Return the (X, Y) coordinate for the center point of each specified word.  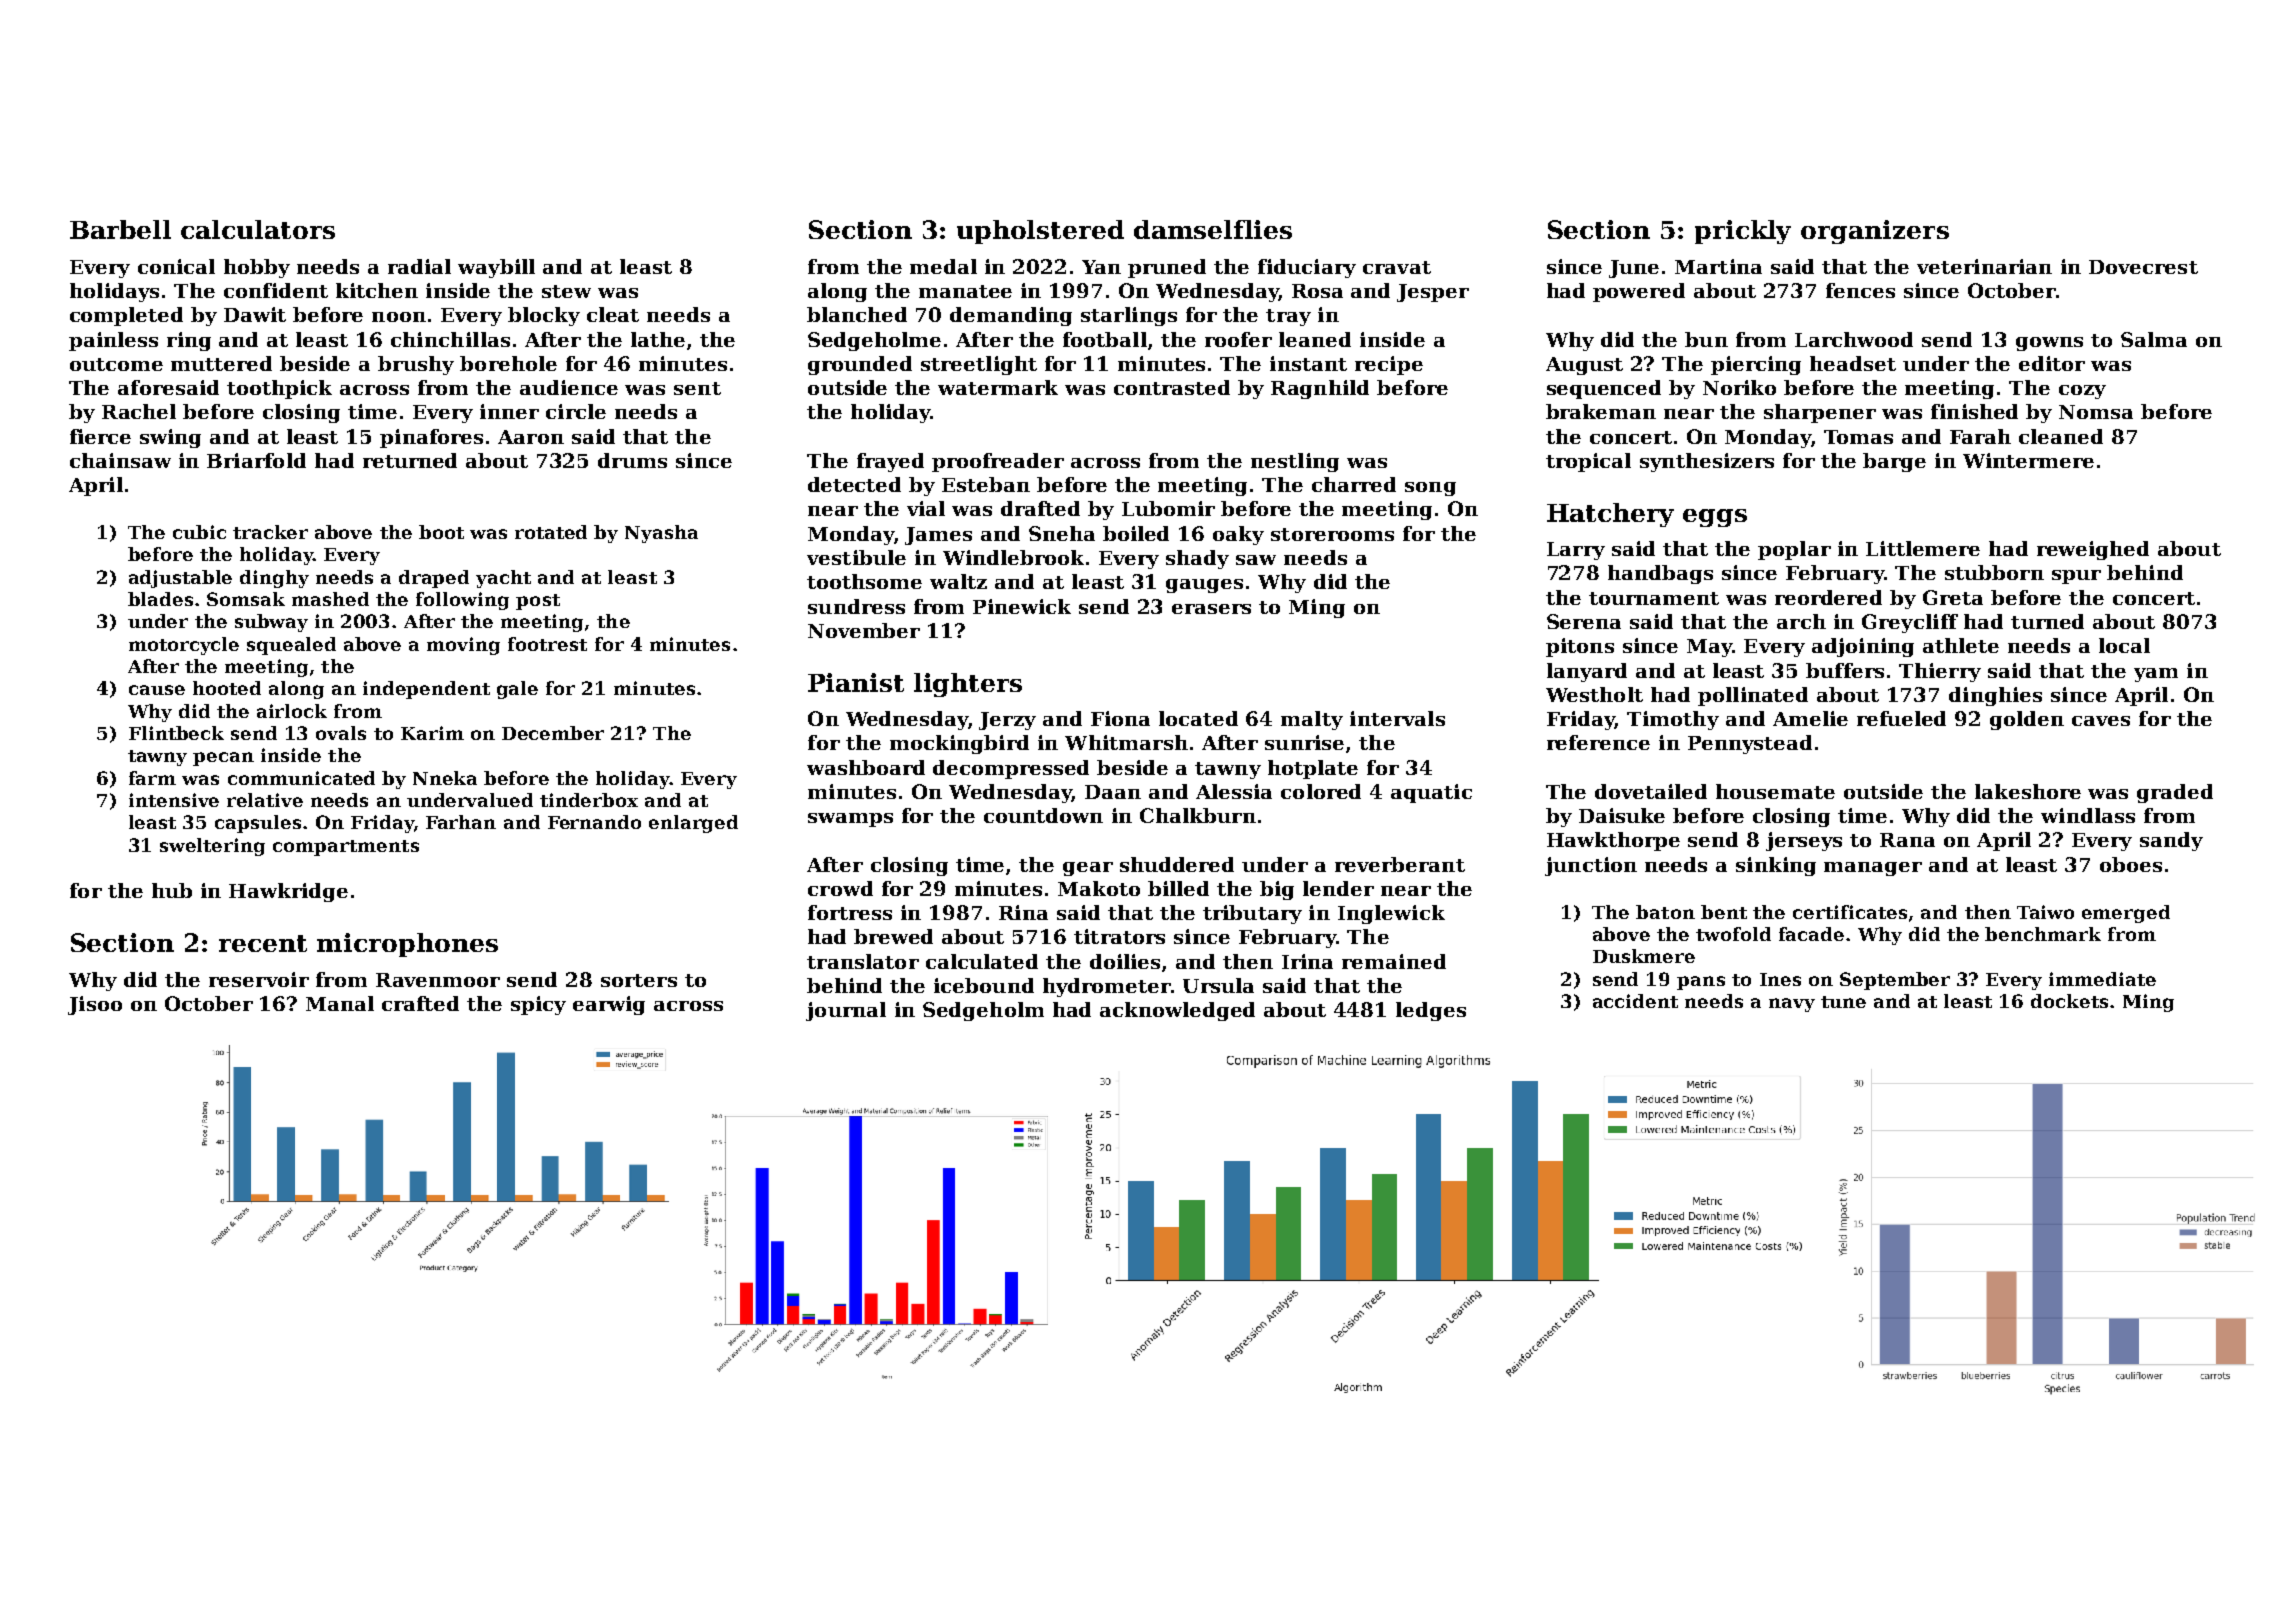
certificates (1850, 912)
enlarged (693, 824)
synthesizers (1707, 462)
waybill (496, 268)
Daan (1113, 792)
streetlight (979, 365)
